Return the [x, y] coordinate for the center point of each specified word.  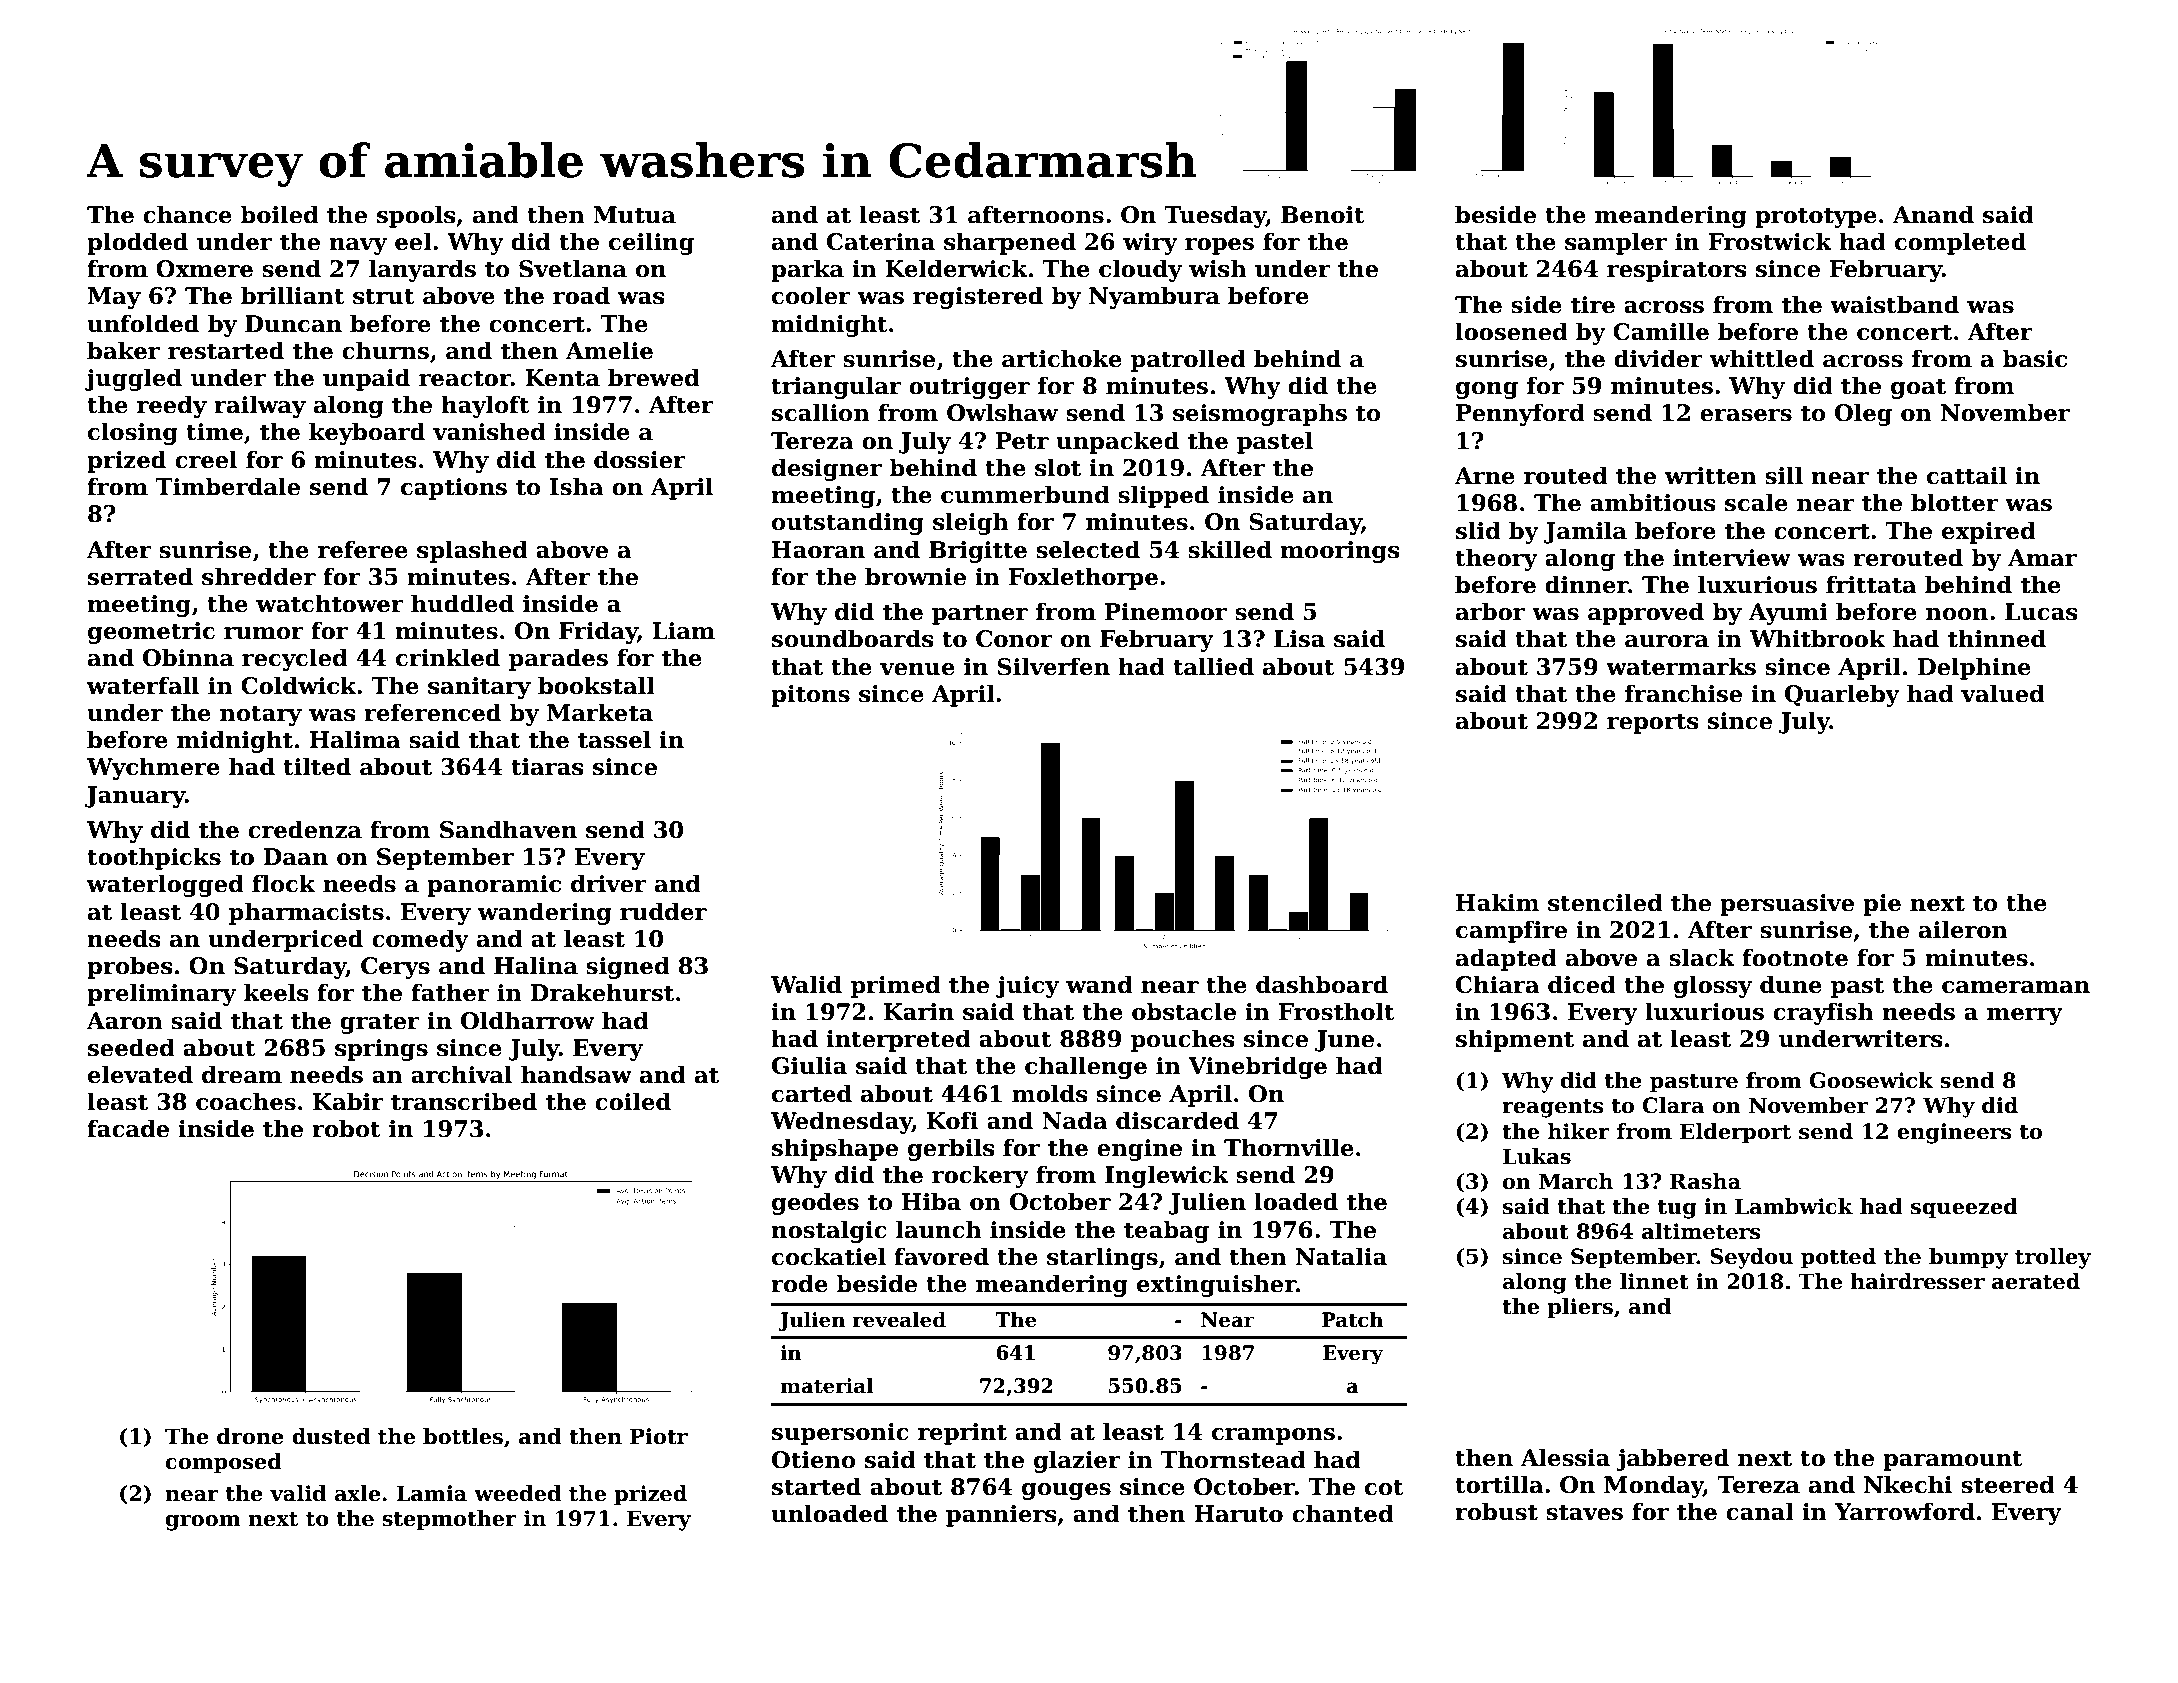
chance [187, 214]
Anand [1933, 214]
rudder [663, 911]
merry [2025, 1016]
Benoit [1323, 215]
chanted [1343, 1513]
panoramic [494, 886]
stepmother [449, 1520]
